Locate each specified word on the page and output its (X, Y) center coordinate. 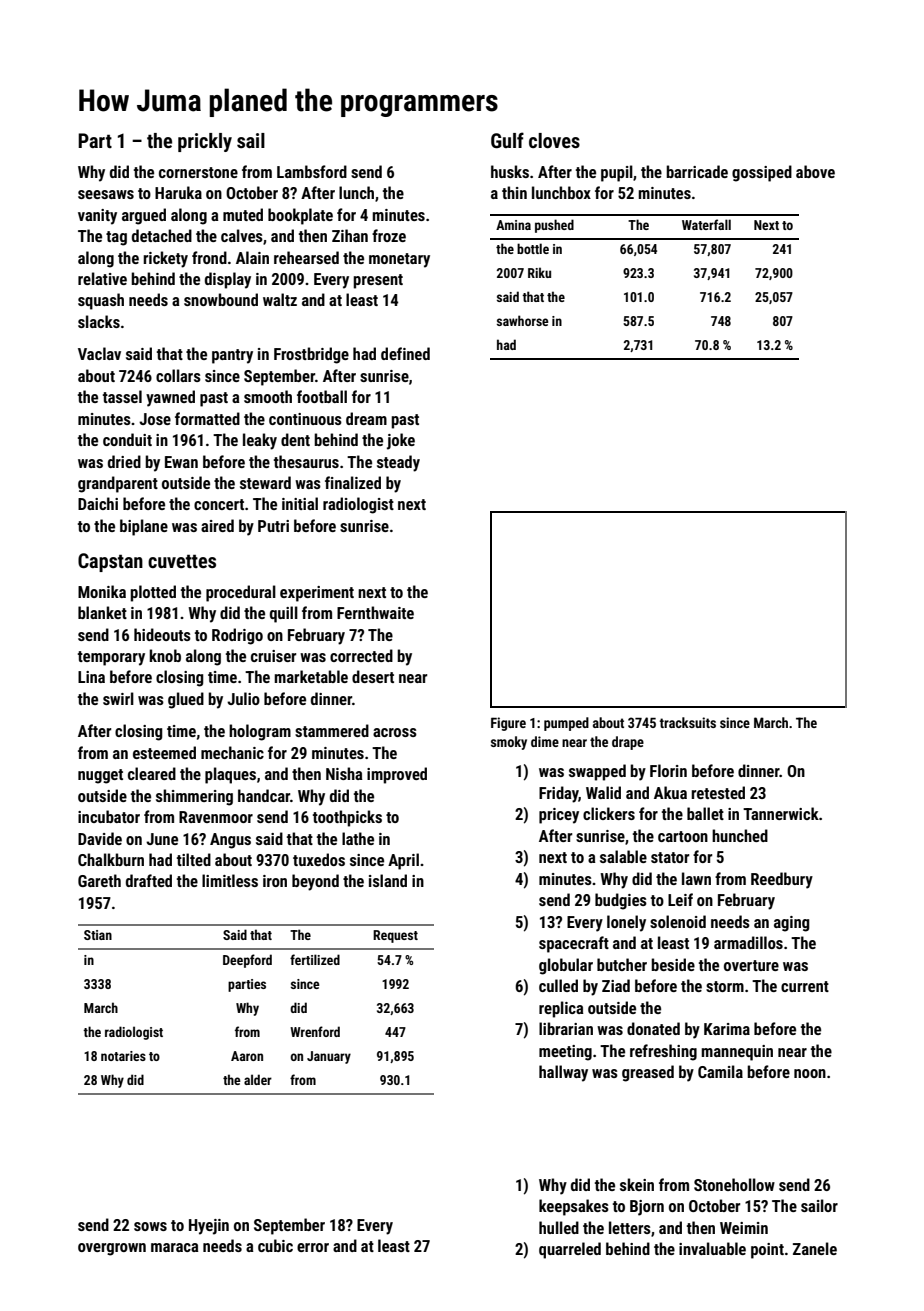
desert (373, 676)
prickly (205, 142)
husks (510, 171)
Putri (273, 526)
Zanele (815, 1248)
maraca (175, 1247)
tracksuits (688, 722)
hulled (559, 1227)
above (815, 171)
